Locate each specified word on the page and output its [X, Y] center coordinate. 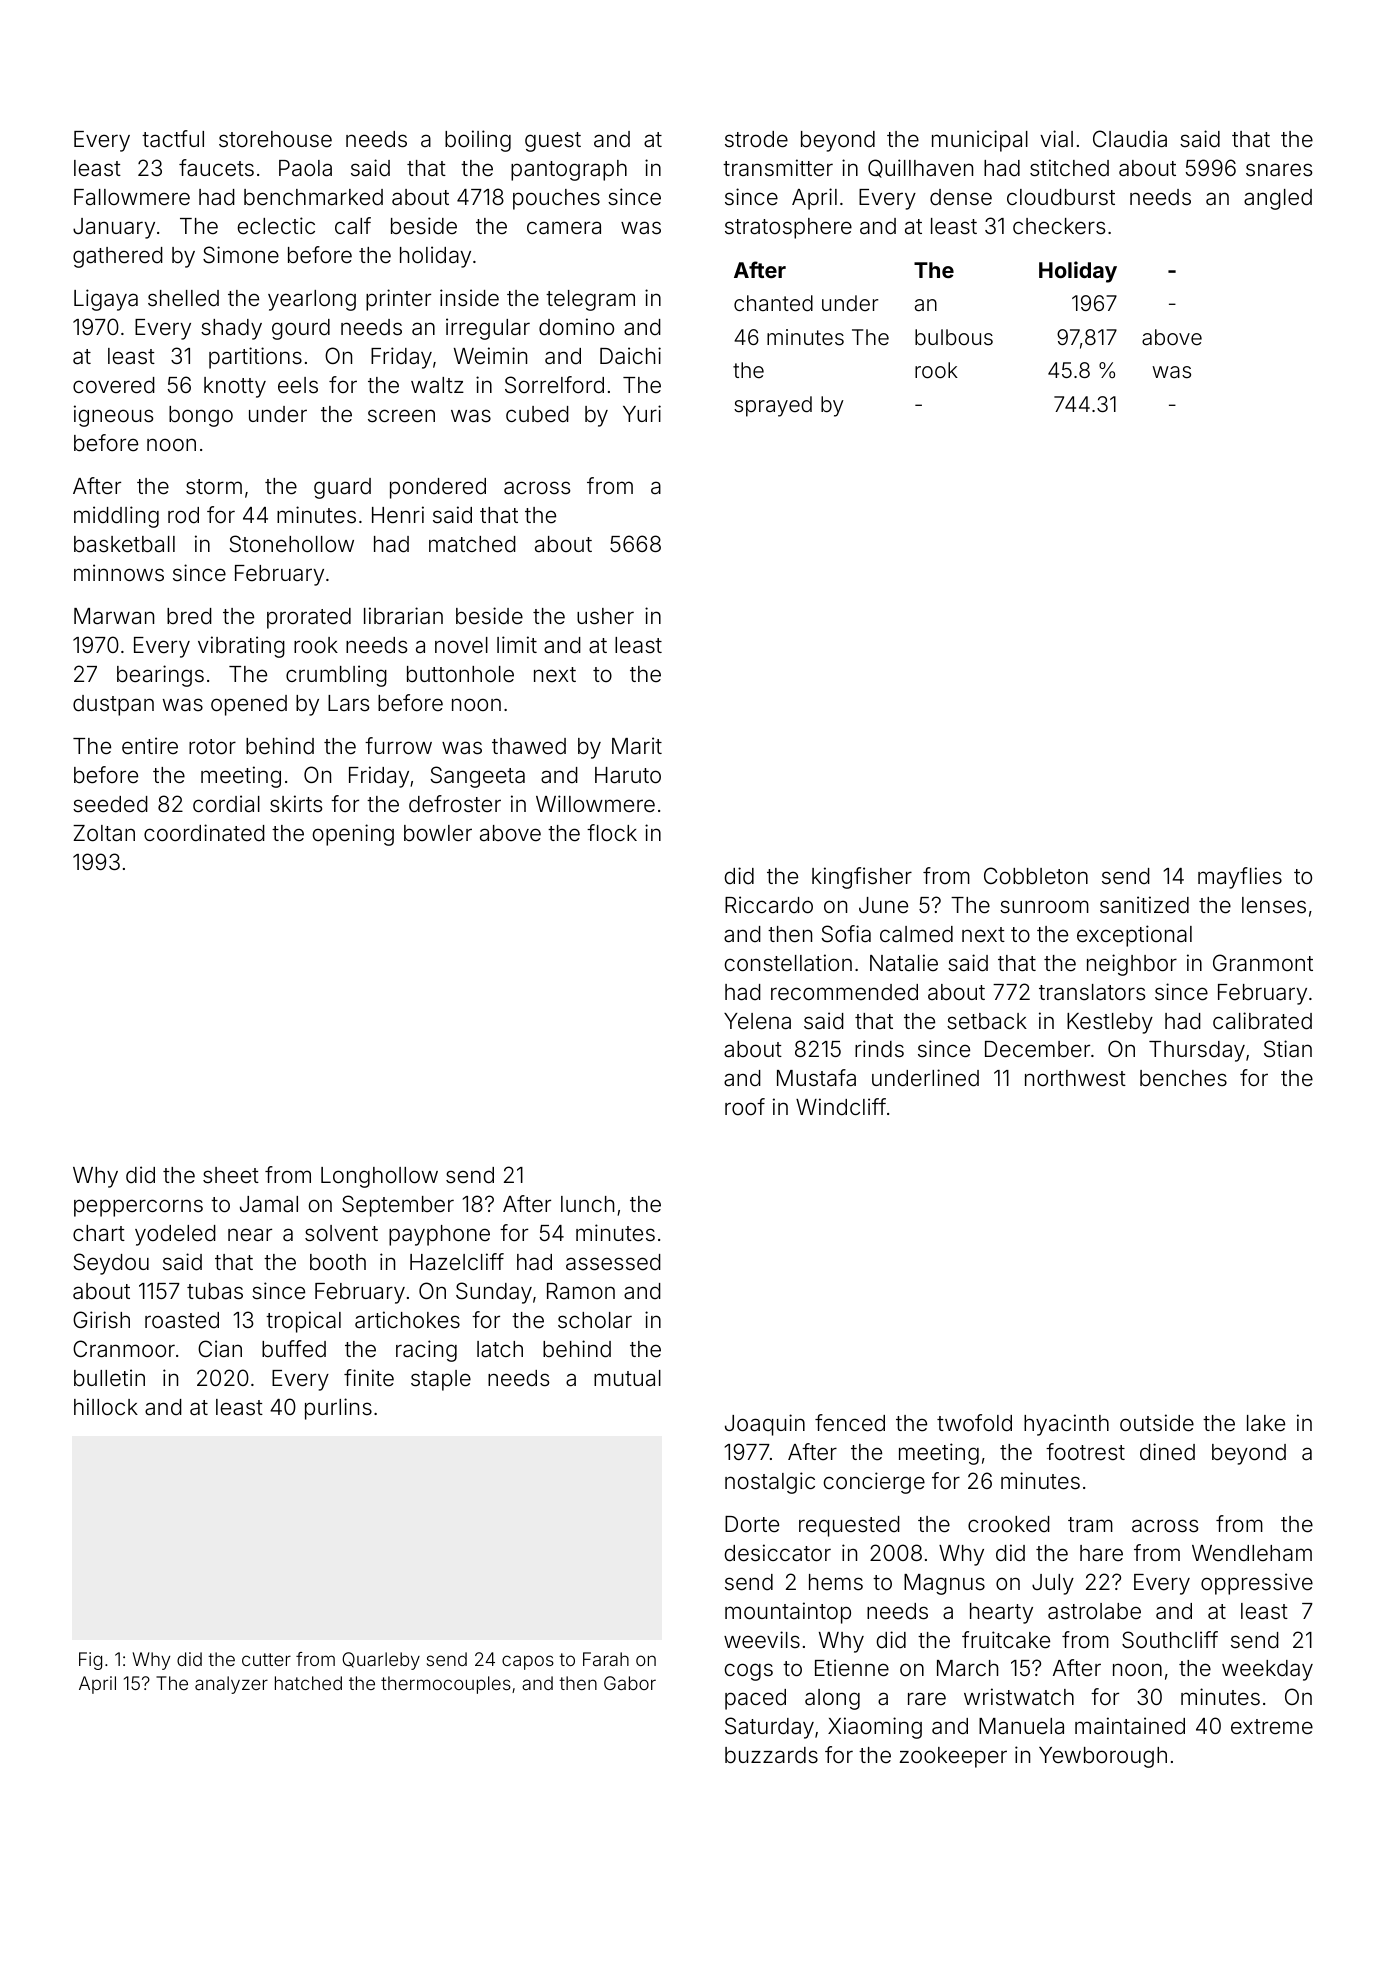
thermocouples [446, 1685]
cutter [266, 1659]
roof [745, 1106]
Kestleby [1110, 1023]
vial [1056, 139]
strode [756, 139]
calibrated [1262, 1021]
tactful [173, 139]
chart [99, 1233]
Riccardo [769, 905]
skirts [296, 804]
